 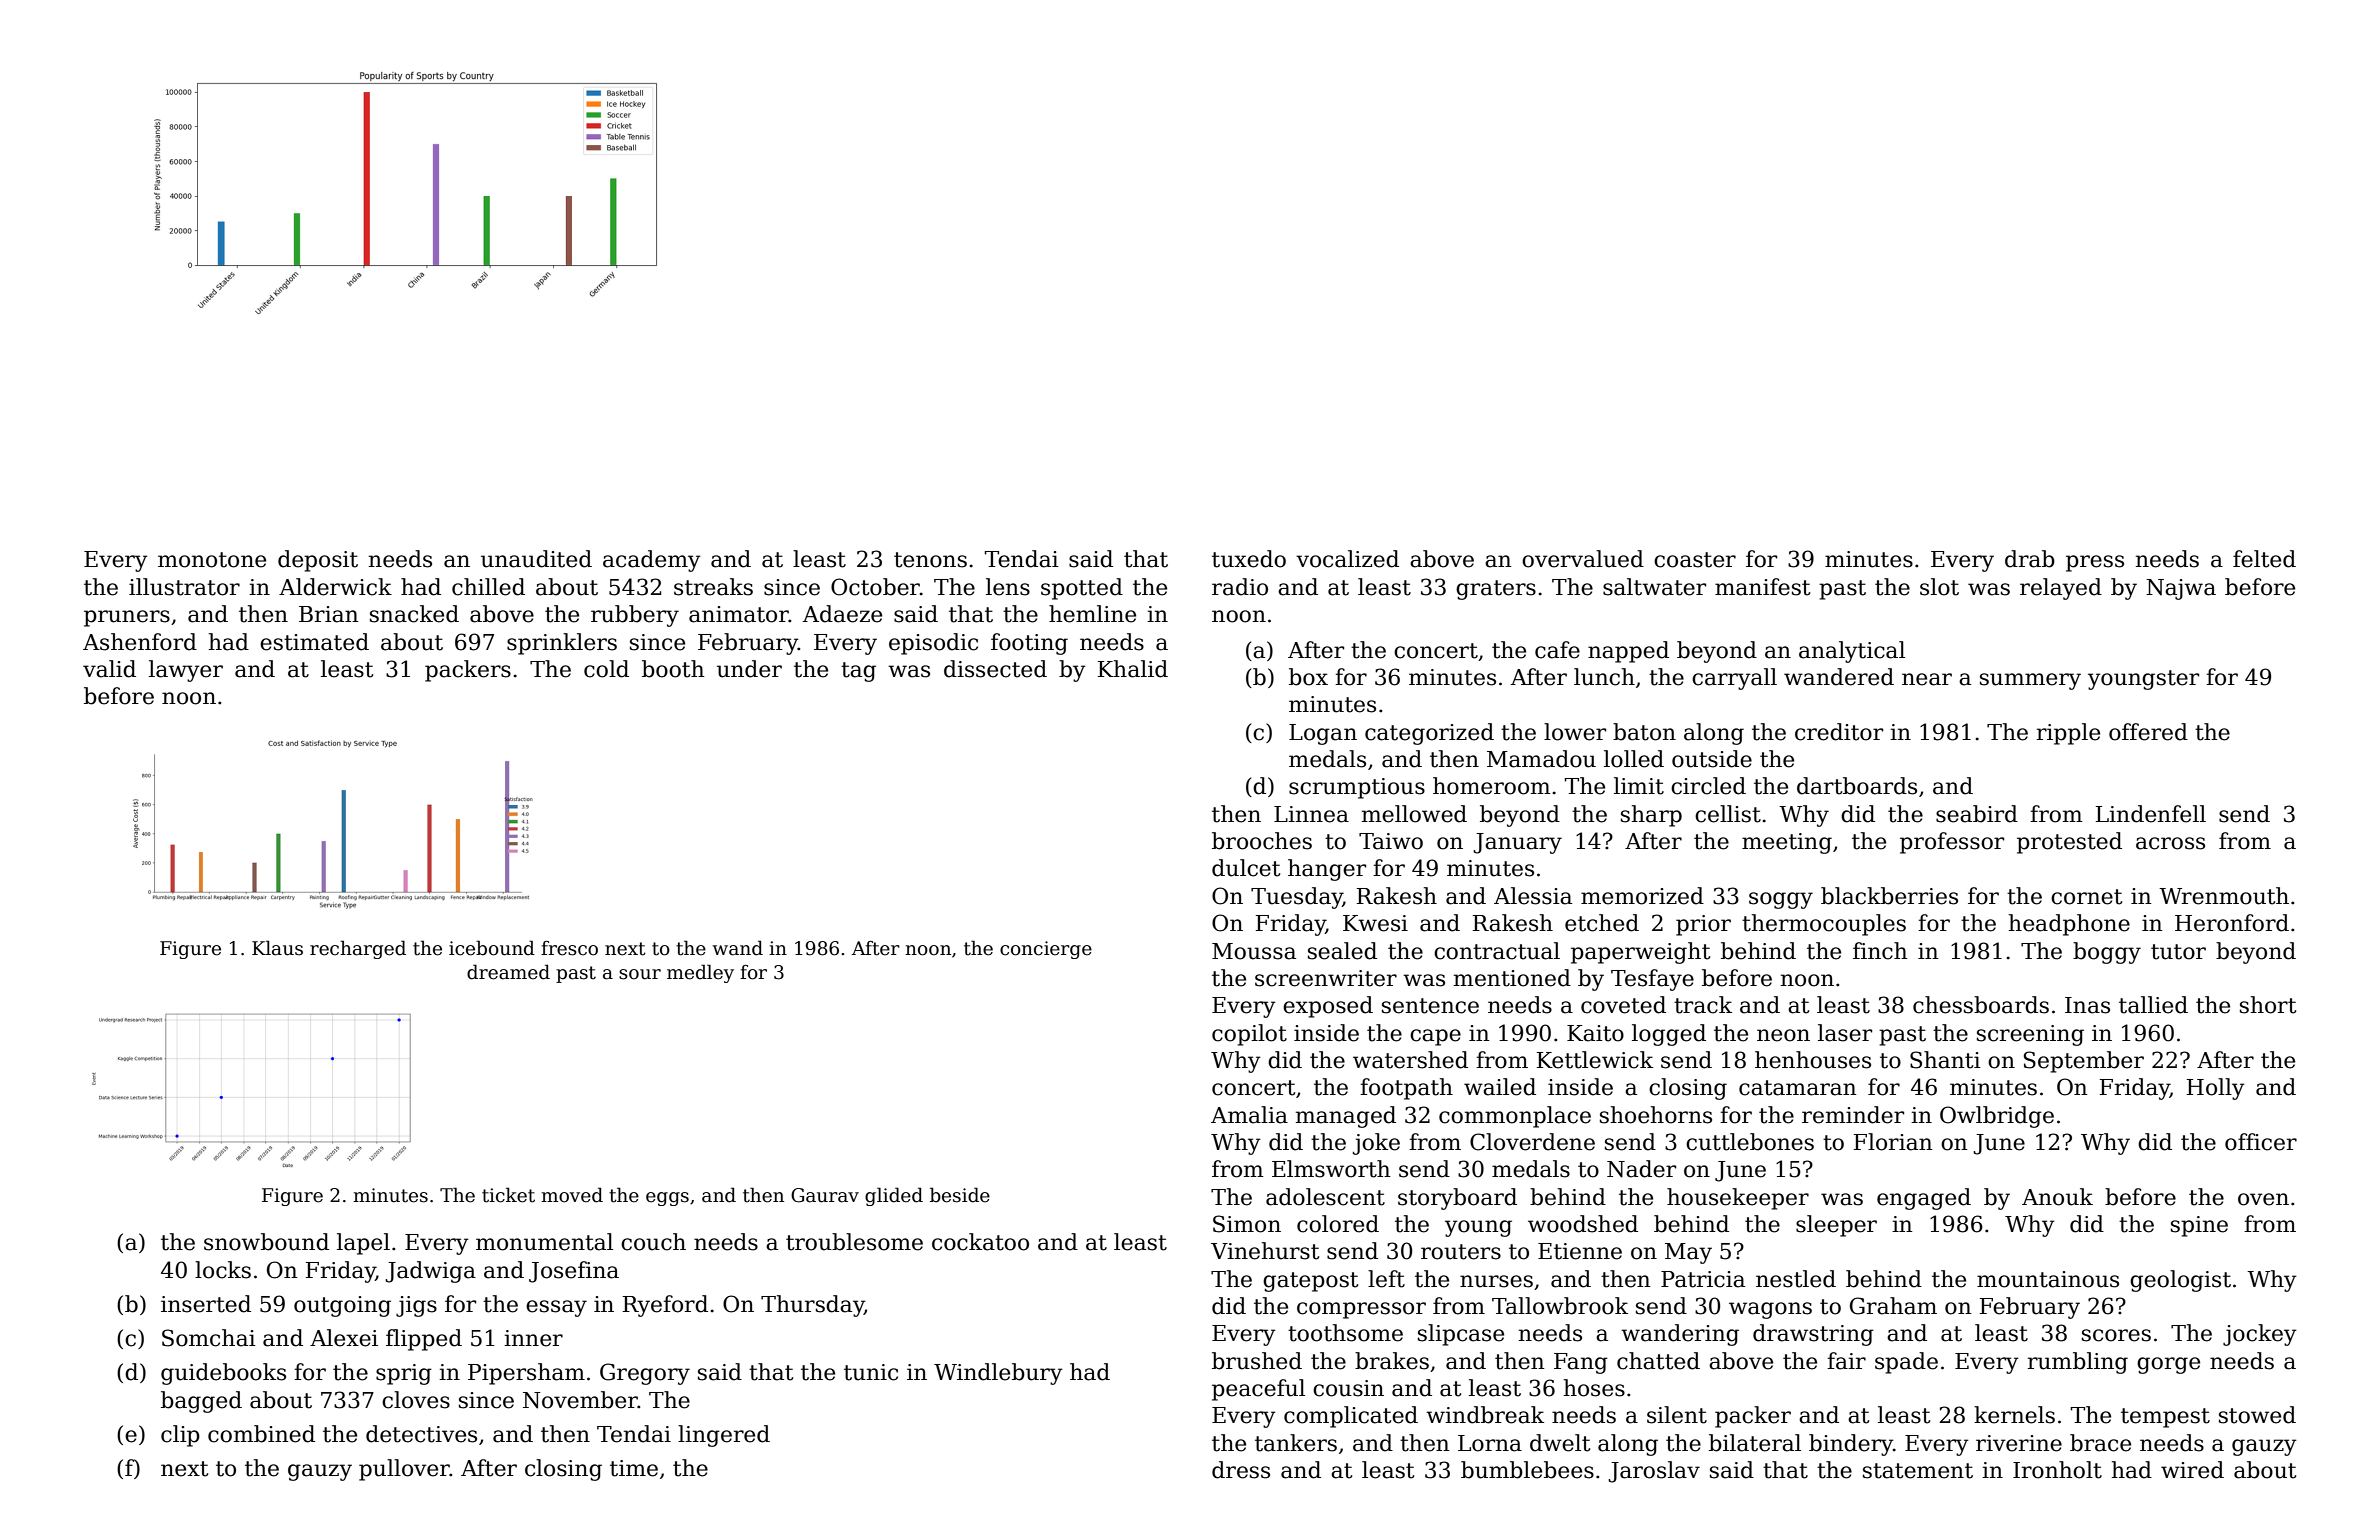 What do you see at coordinates (2030, 1035) in the document?
I see `screening` at bounding box center [2030, 1035].
